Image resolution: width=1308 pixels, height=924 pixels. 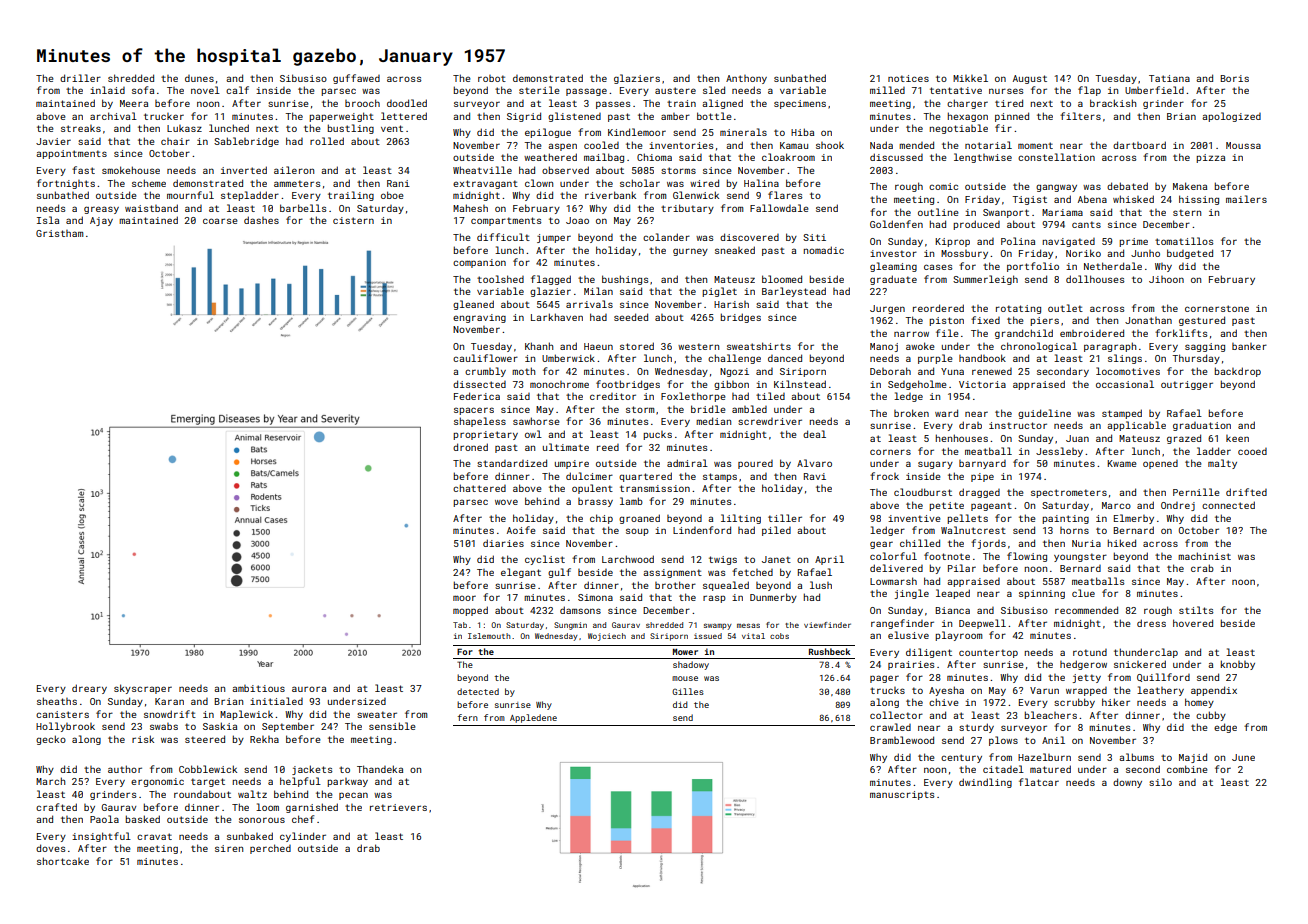 What do you see at coordinates (1246, 199) in the page?
I see `mailers` at bounding box center [1246, 199].
